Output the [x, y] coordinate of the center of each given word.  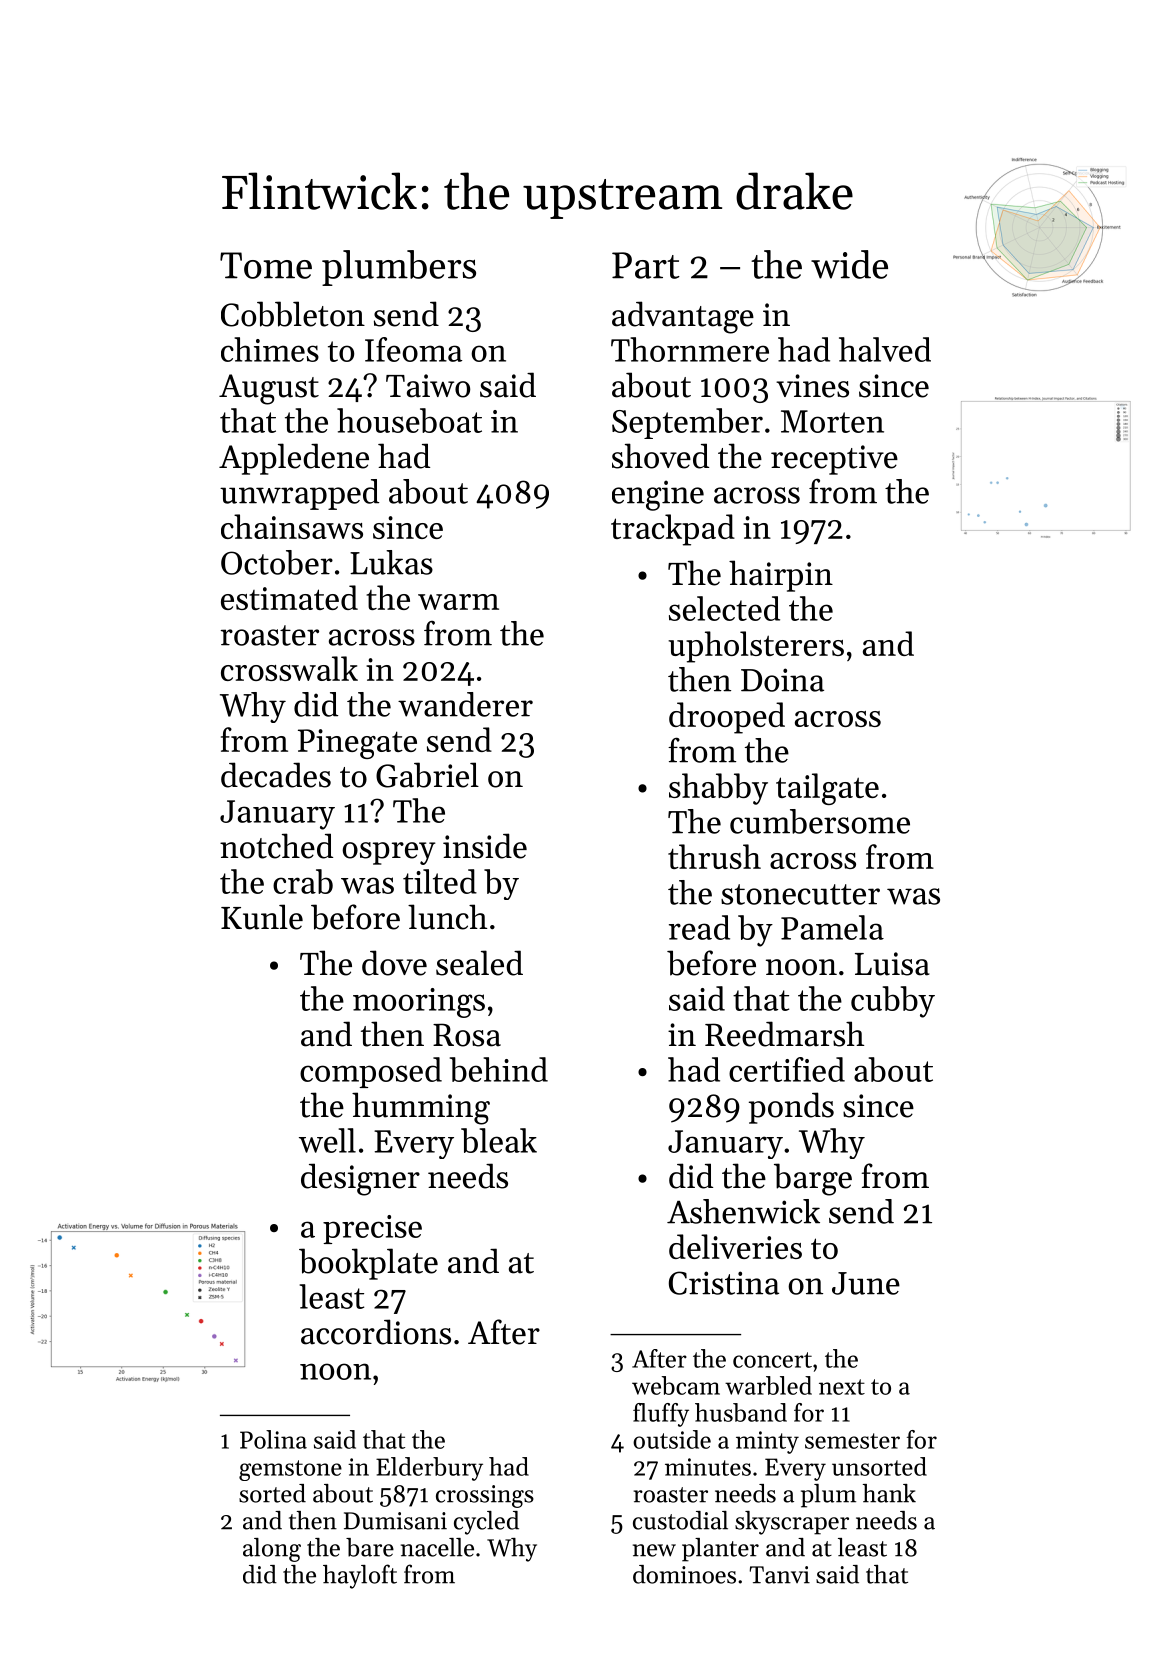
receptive [834, 460]
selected [724, 608]
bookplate [368, 1264]
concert [772, 1360]
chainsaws [292, 526]
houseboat [409, 420]
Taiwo [428, 386]
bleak [499, 1140]
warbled [768, 1385]
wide [849, 264]
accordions [376, 1332]
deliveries [735, 1246]
